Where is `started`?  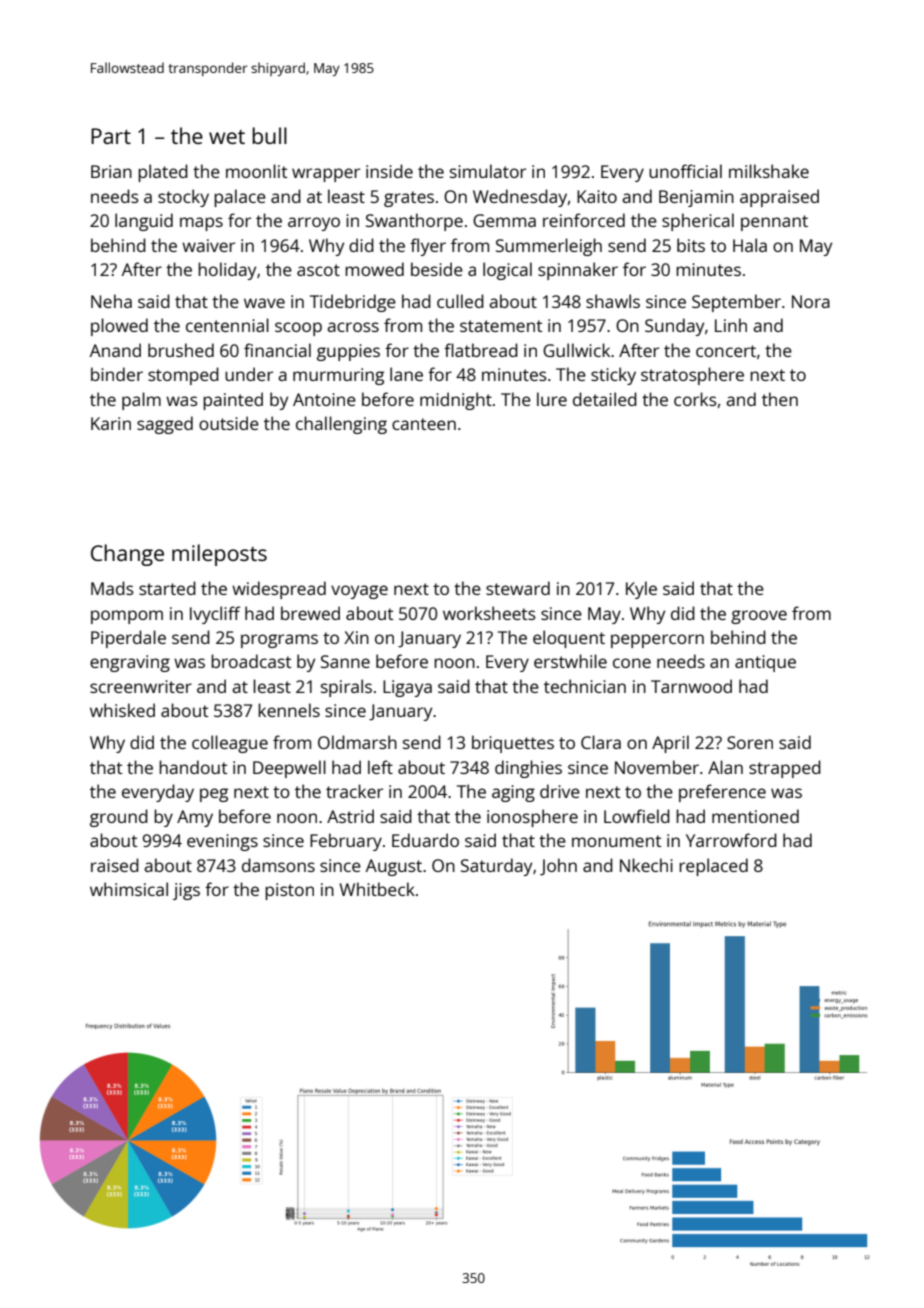 started is located at coordinates (167, 588).
